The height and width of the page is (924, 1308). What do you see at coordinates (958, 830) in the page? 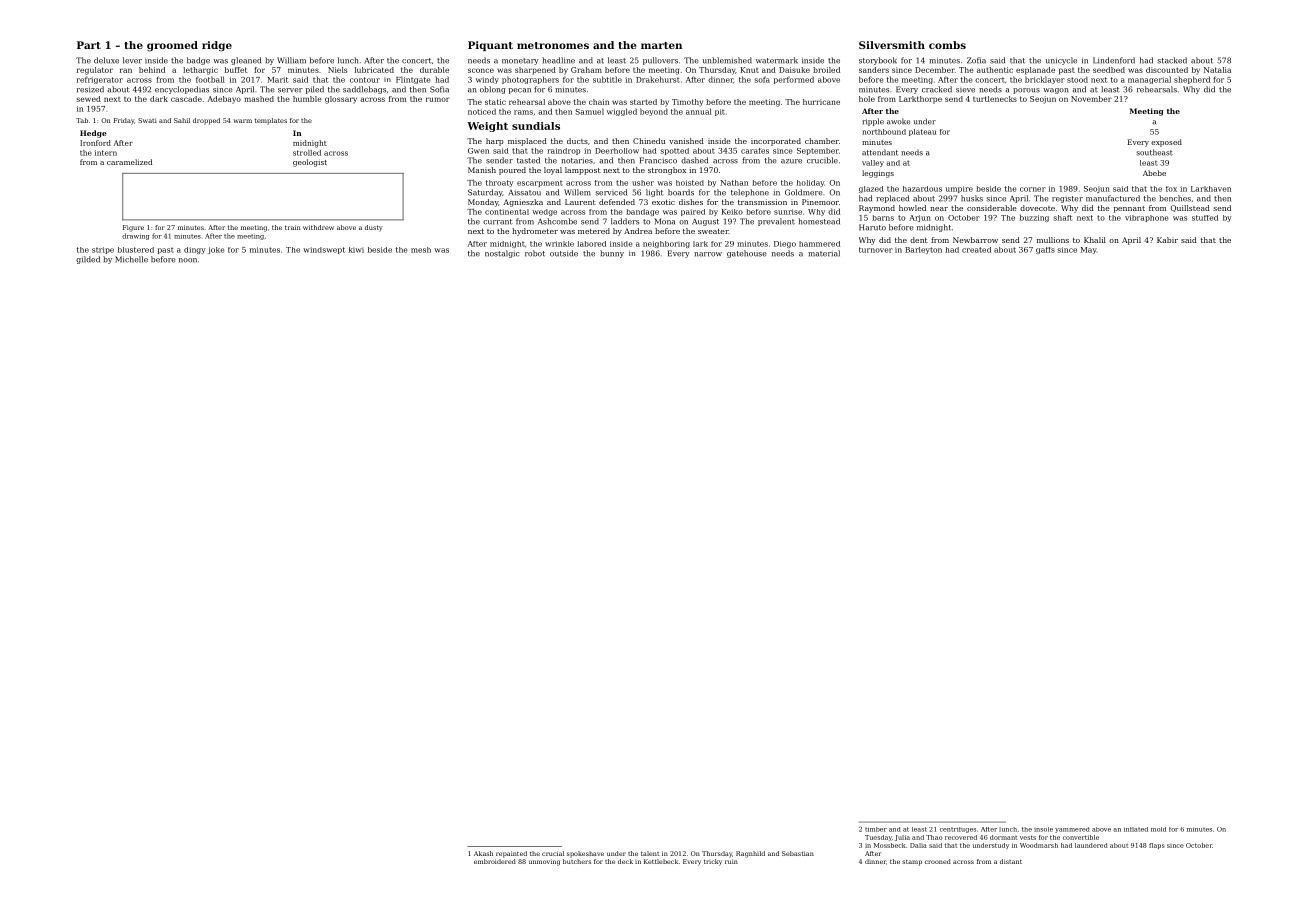
I see `centrifuges` at bounding box center [958, 830].
